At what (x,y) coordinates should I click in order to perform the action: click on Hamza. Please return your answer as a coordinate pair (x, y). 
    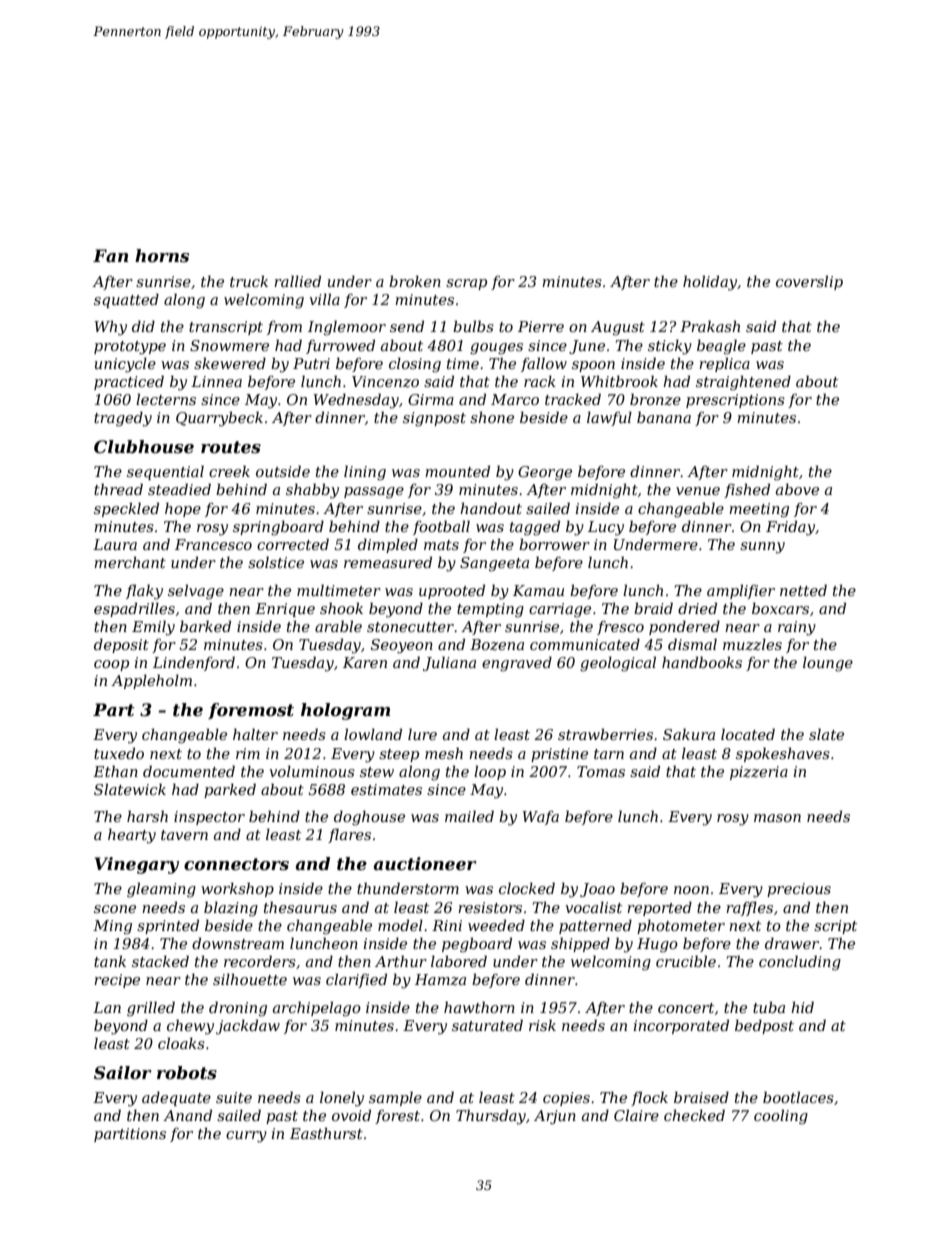
    Looking at the image, I should click on (440, 980).
